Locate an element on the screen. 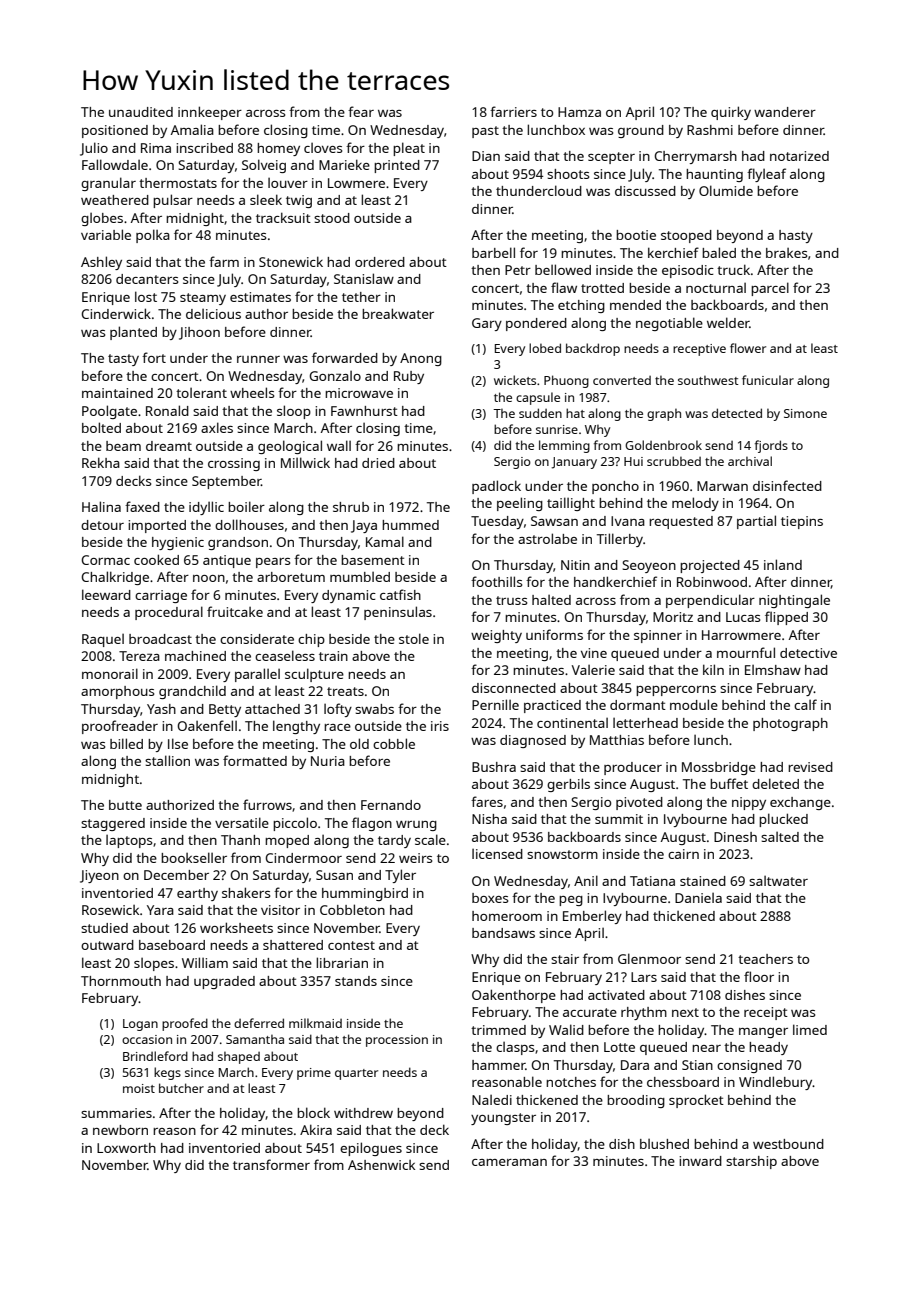 This screenshot has width=924, height=1308. shaped is located at coordinates (239, 1058).
